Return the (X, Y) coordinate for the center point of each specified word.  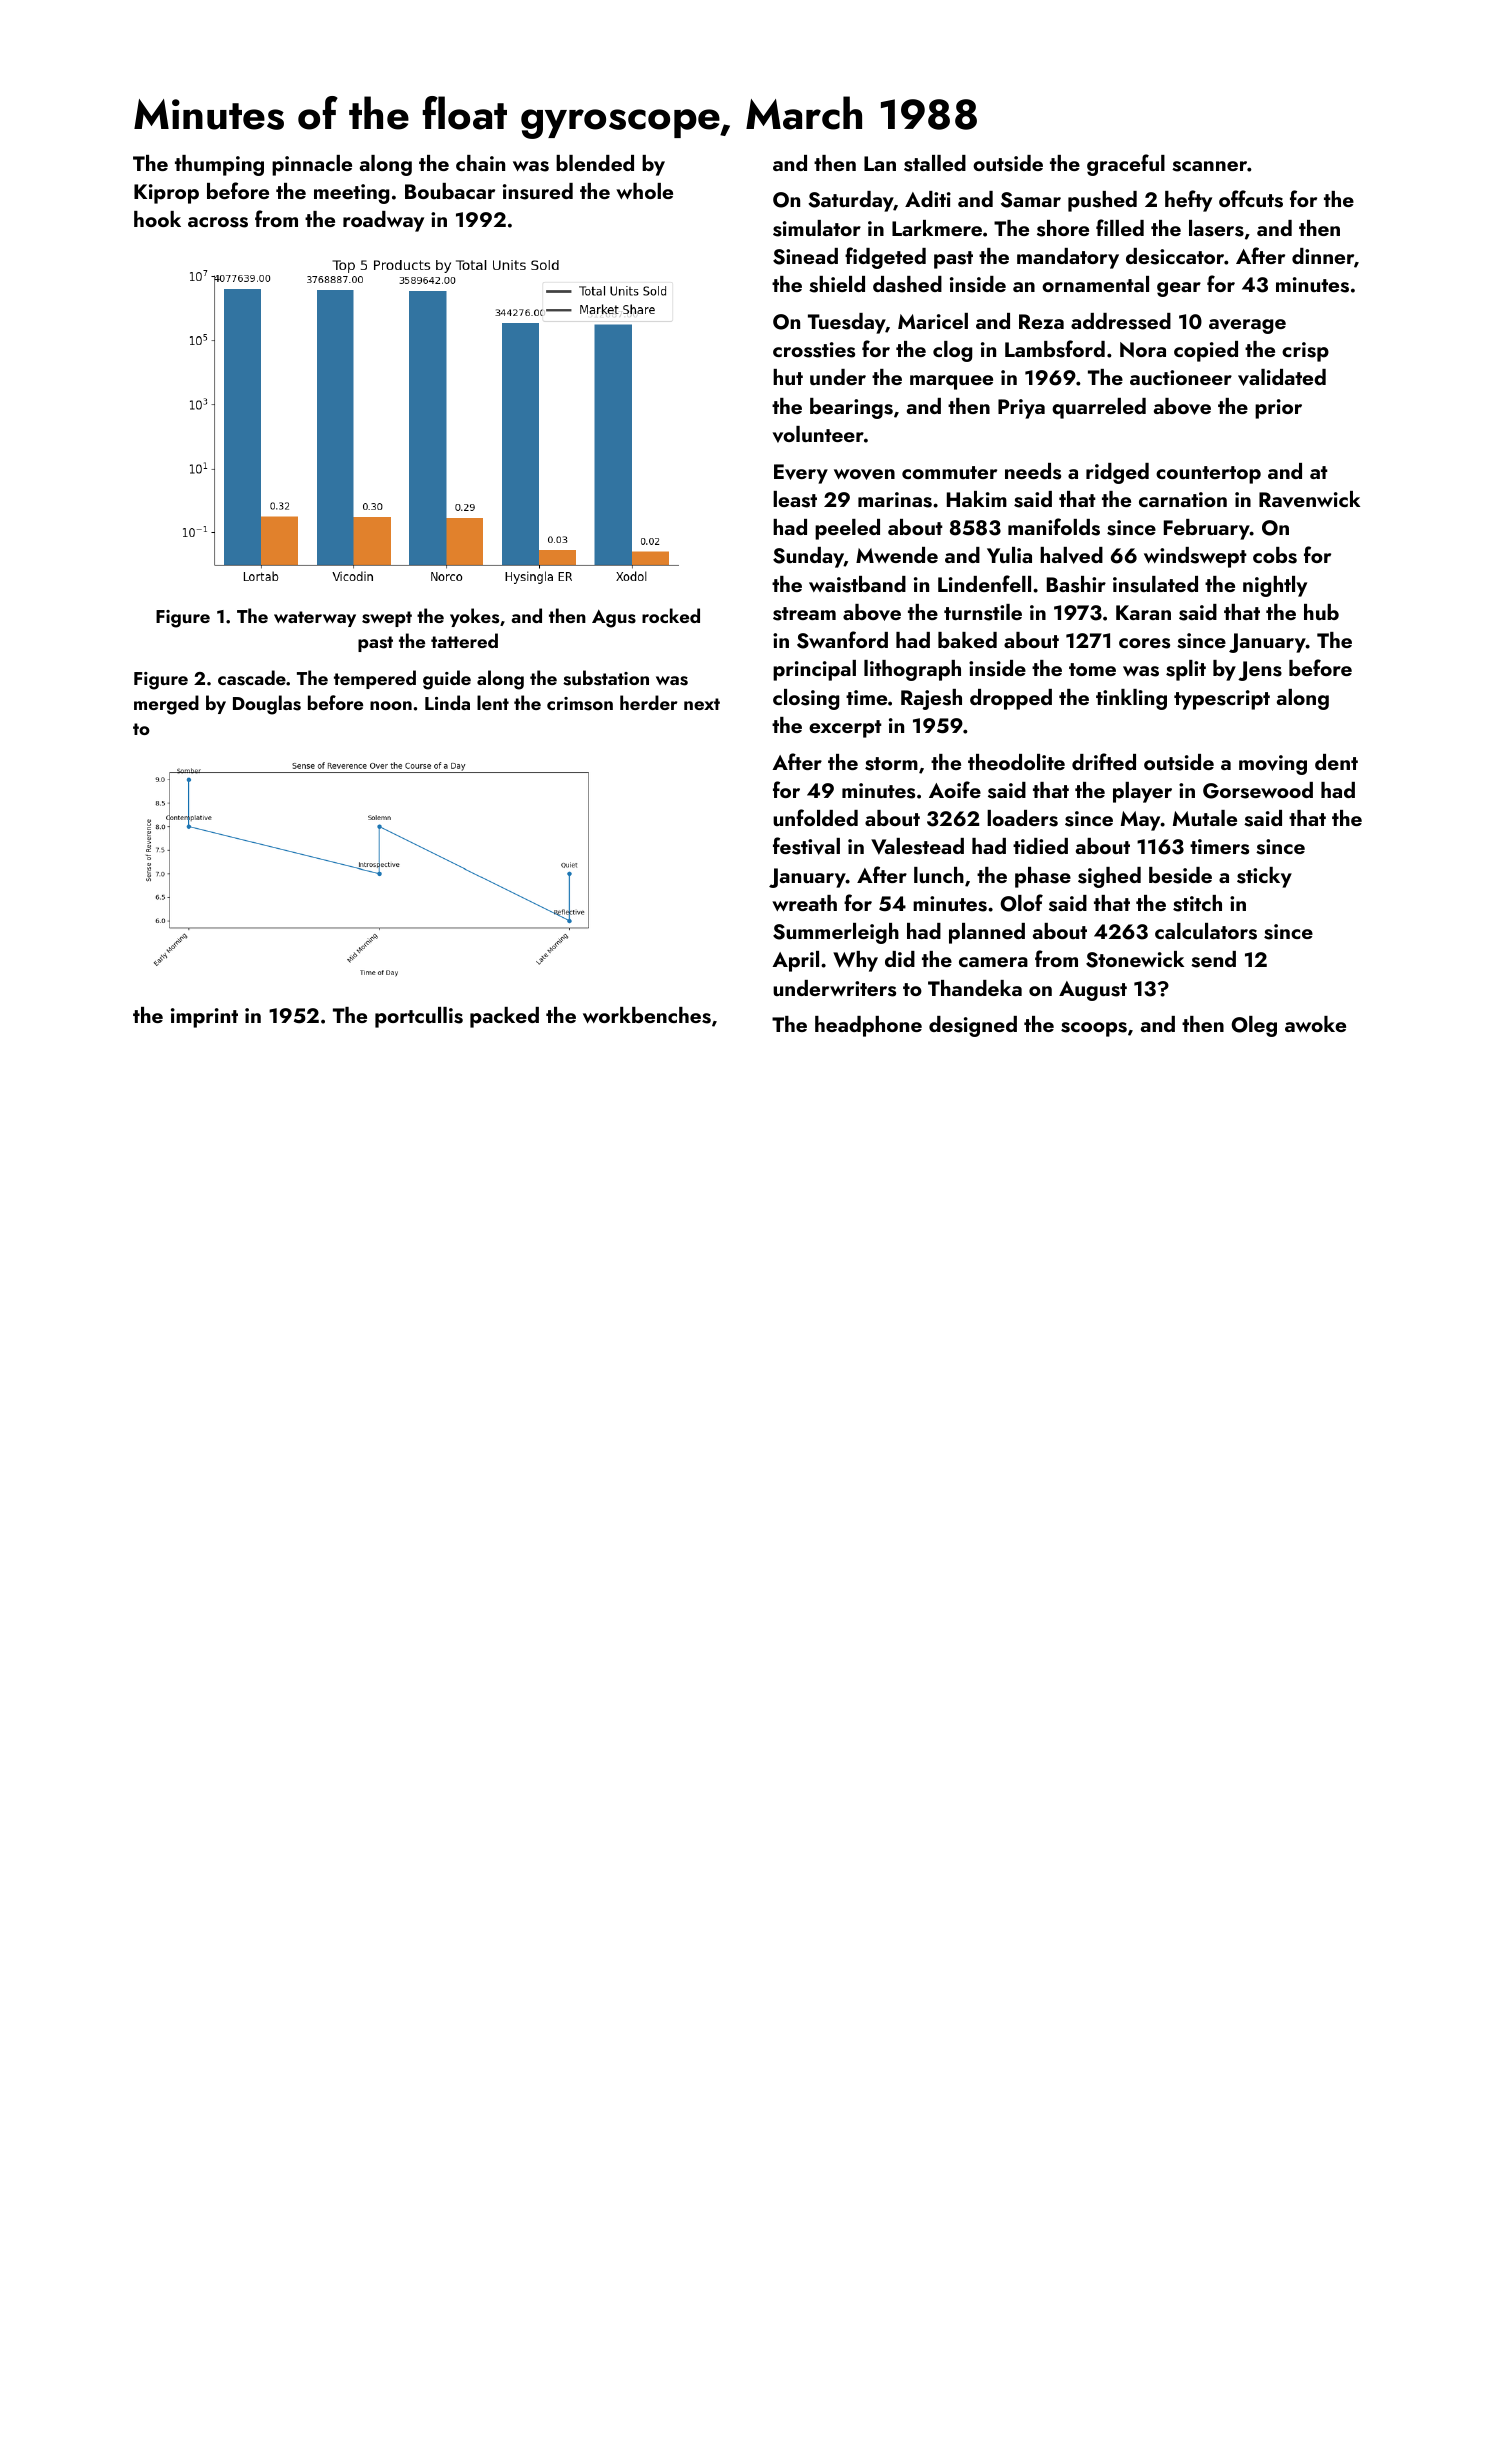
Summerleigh (836, 933)
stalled (935, 163)
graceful (1126, 165)
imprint (204, 1018)
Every (801, 474)
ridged (1117, 473)
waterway (315, 619)
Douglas (267, 705)
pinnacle (312, 165)
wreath (804, 903)
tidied (1040, 846)
